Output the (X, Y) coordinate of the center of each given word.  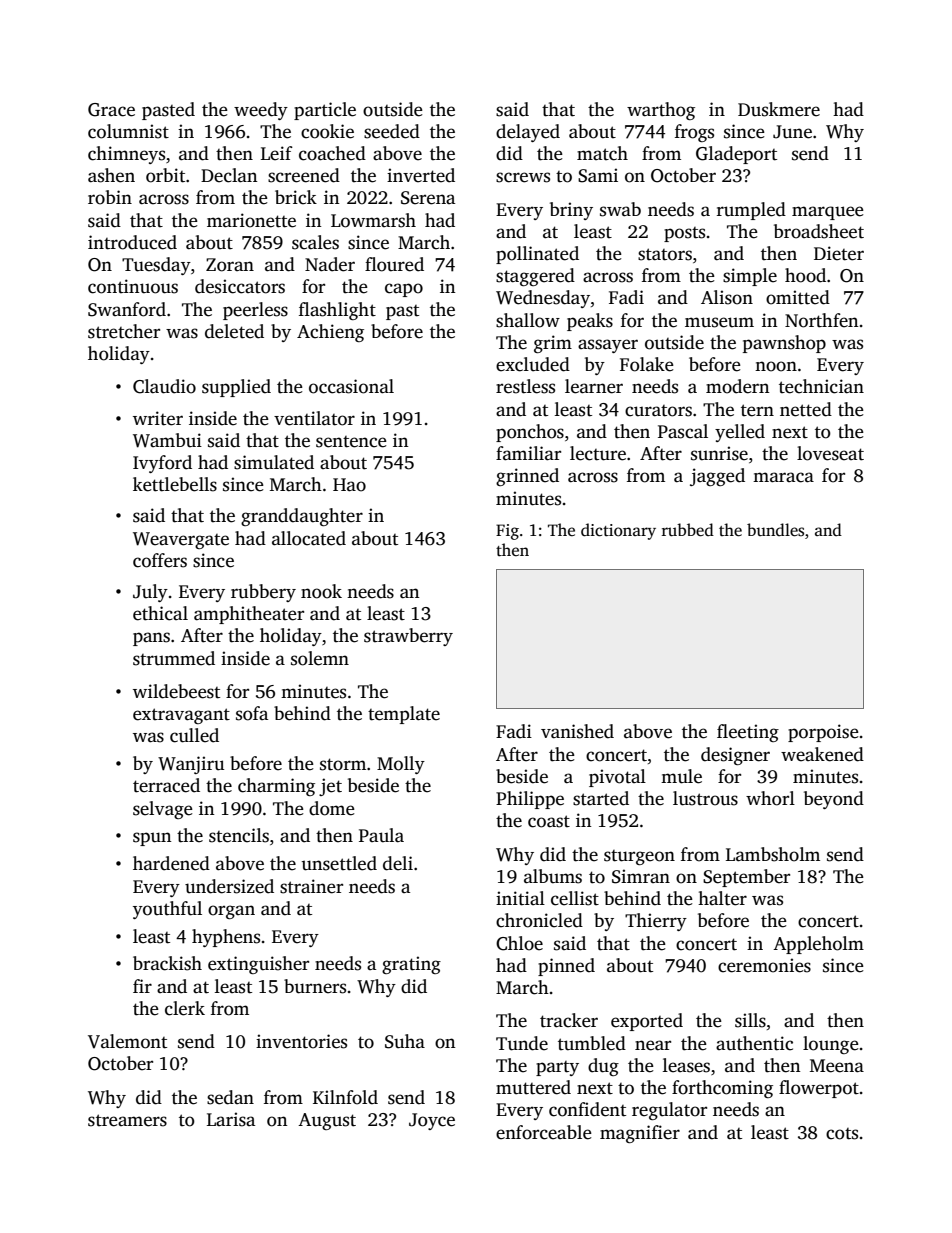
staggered (535, 277)
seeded (392, 131)
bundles (775, 530)
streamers (127, 1120)
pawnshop (784, 344)
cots (842, 1134)
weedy (261, 111)
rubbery (263, 593)
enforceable (544, 1132)
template (404, 715)
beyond (834, 800)
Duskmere (779, 109)
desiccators (240, 286)
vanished (577, 731)
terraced (166, 785)
